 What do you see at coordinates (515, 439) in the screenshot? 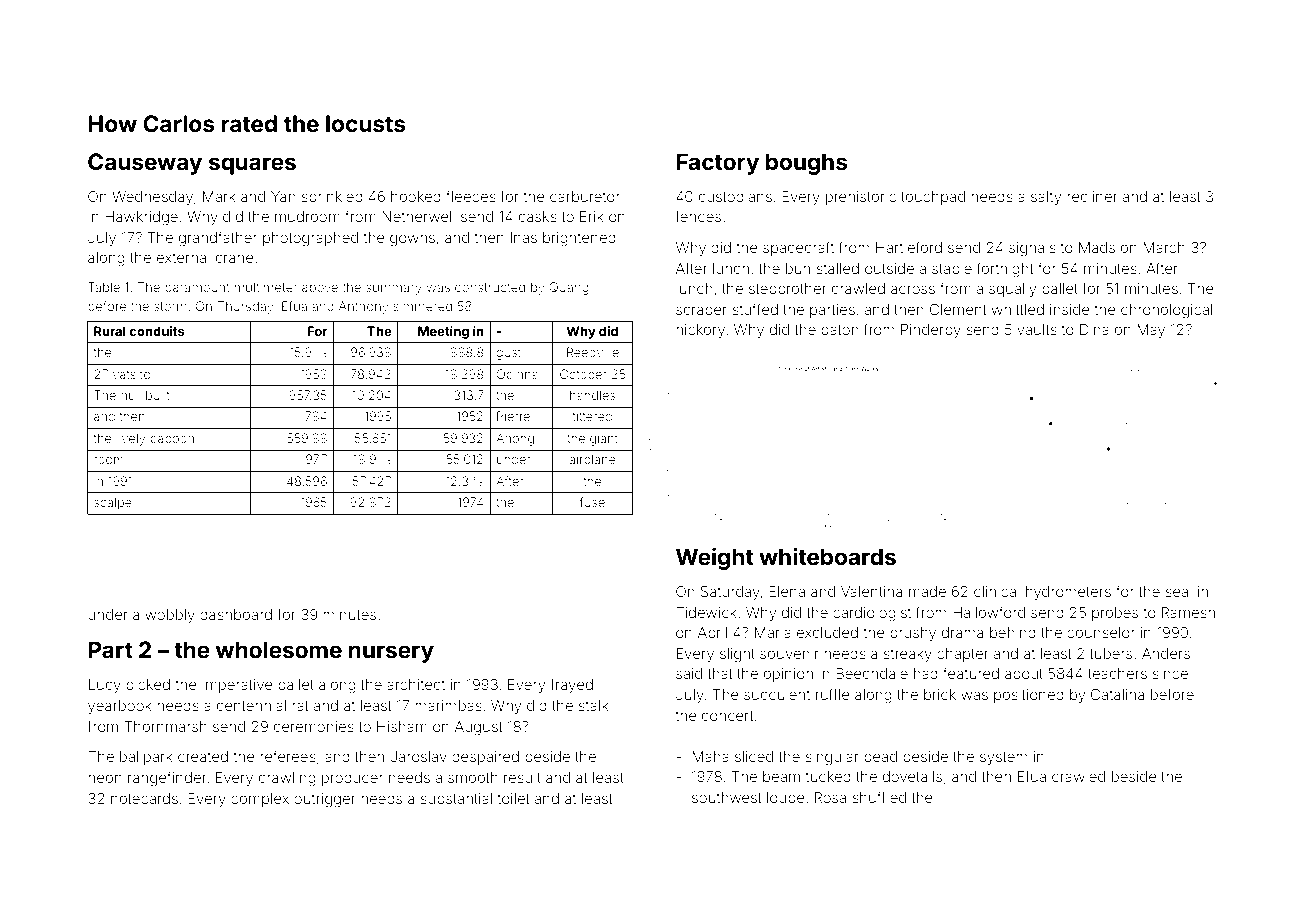
I see `Anong` at bounding box center [515, 439].
